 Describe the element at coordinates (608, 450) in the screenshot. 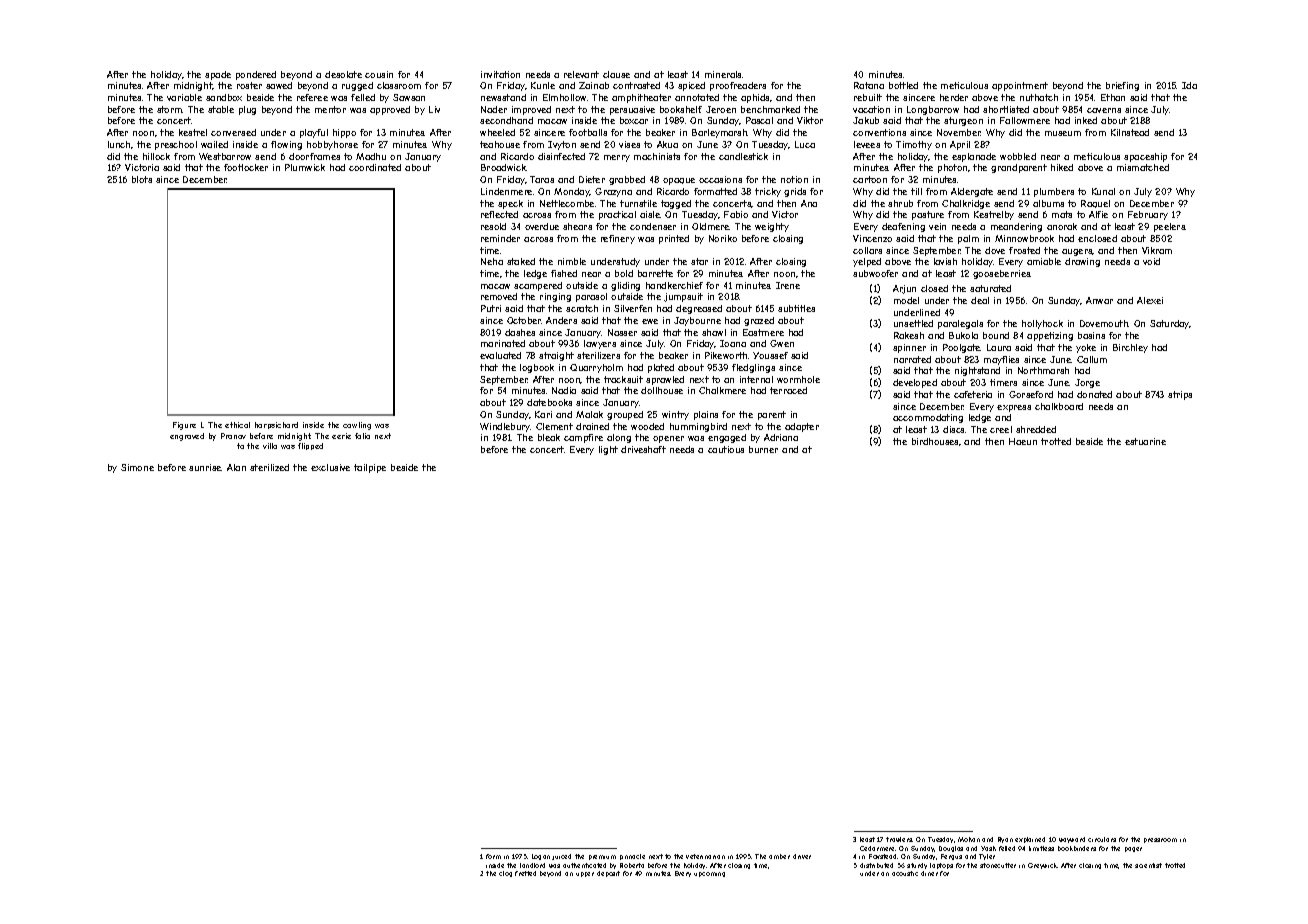

I see `light` at that location.
